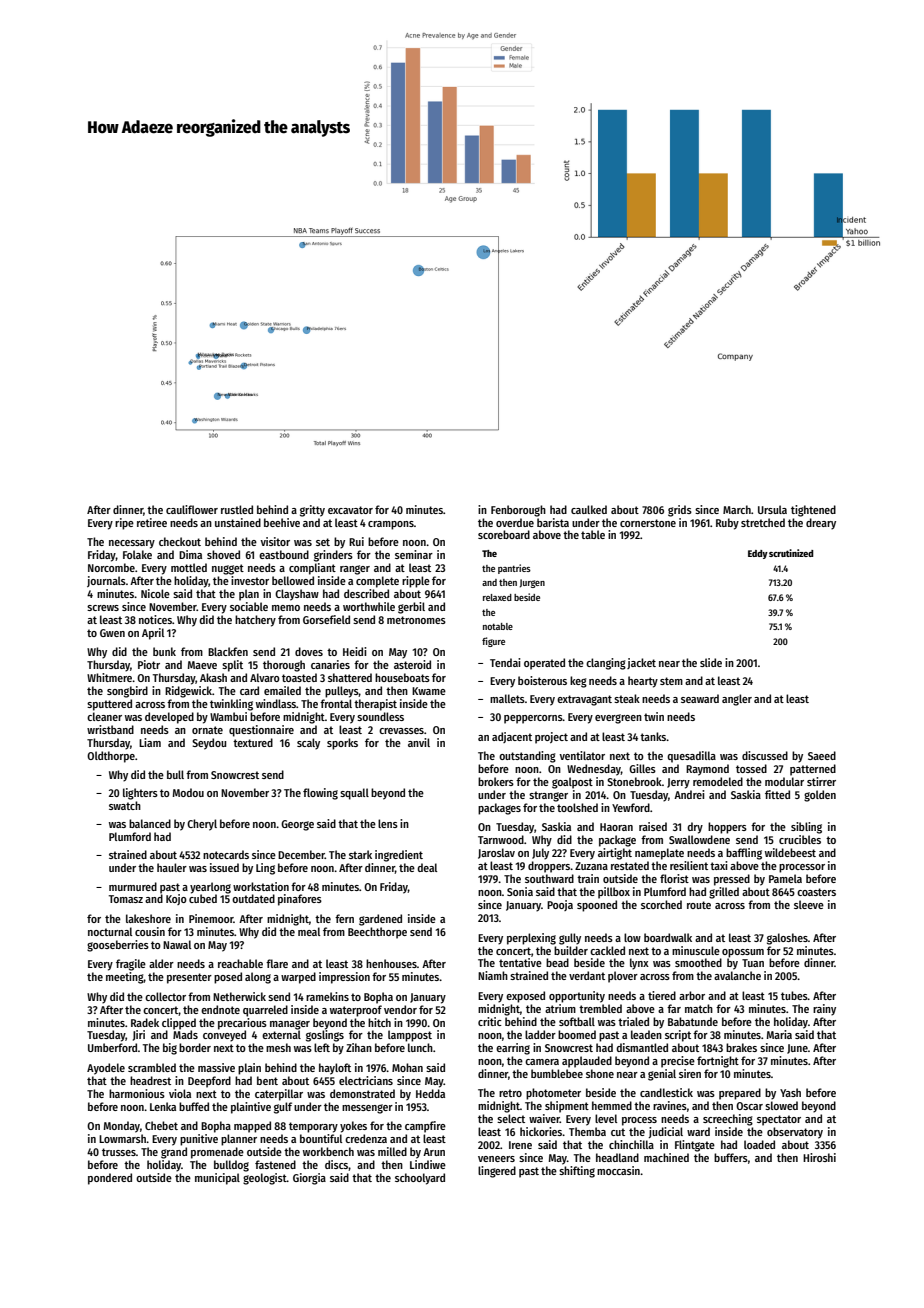 This page has width=924, height=1308. I want to click on rainy, so click(824, 1010).
